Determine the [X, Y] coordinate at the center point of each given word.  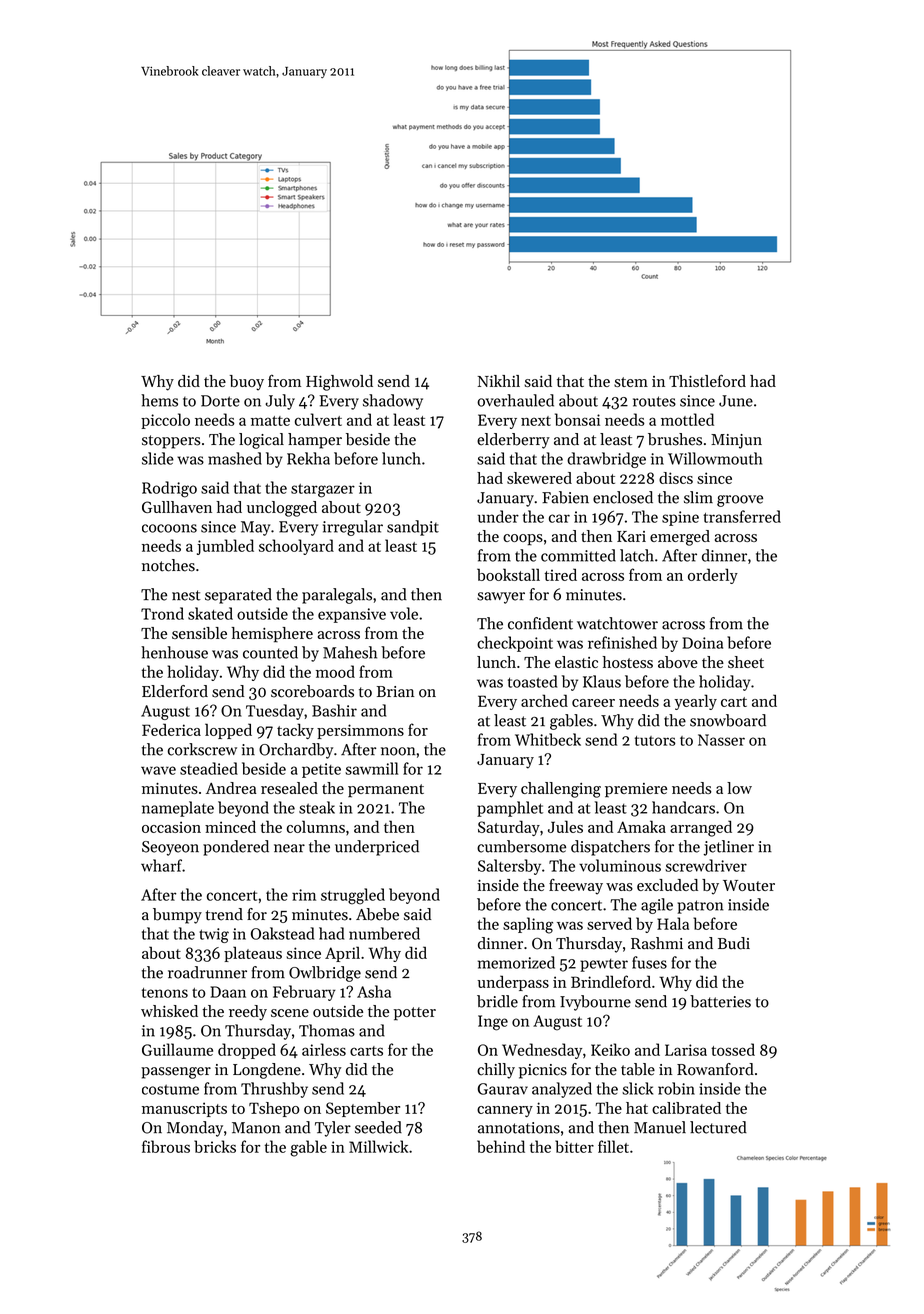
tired [561, 574]
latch [637, 555]
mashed [235, 458]
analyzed [562, 1090]
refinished [622, 642]
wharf [161, 865]
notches [168, 565]
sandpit [413, 528]
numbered [384, 933]
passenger [176, 1073]
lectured [718, 1127]
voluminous [620, 865]
